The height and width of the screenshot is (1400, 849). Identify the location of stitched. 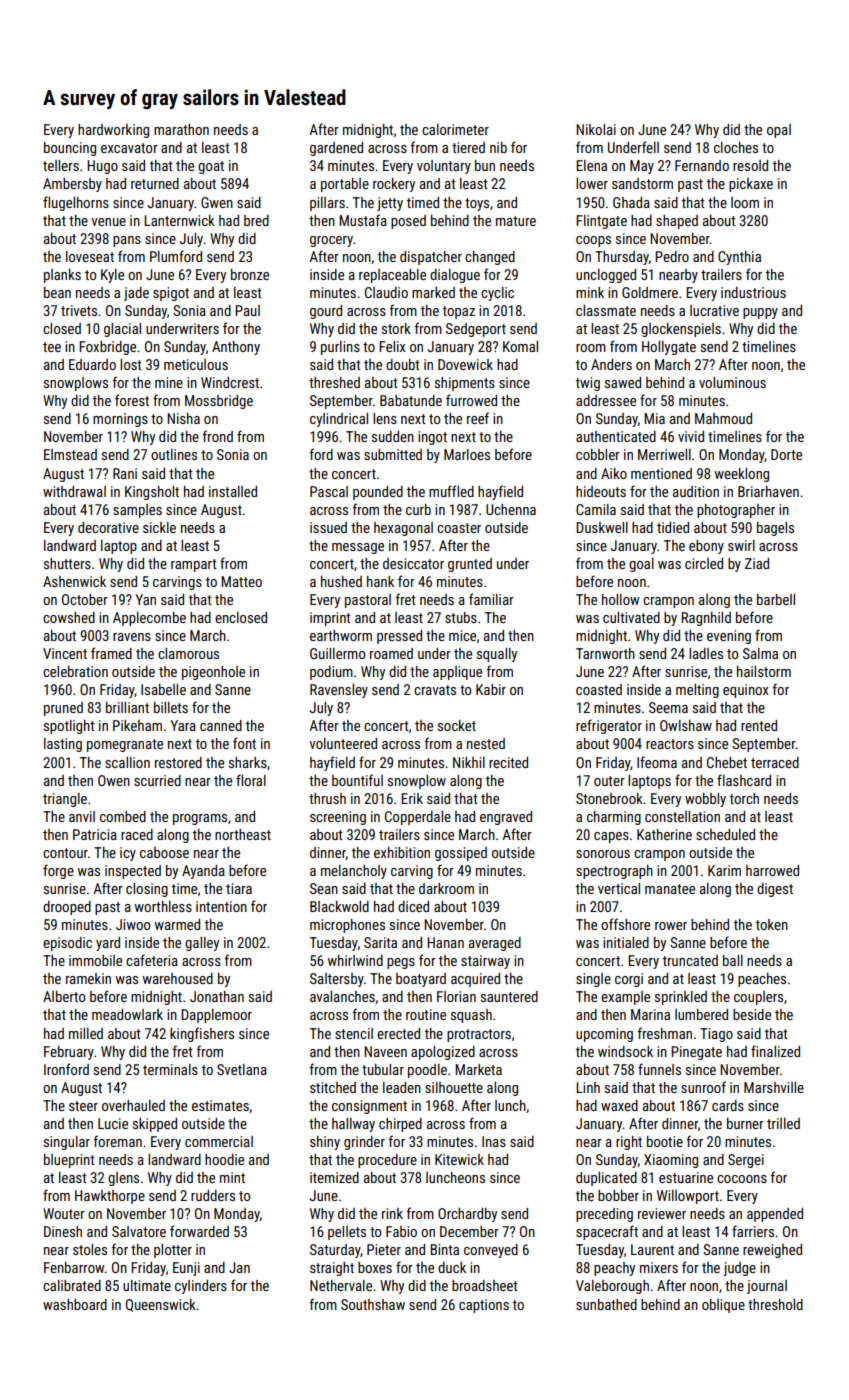
(333, 1087).
